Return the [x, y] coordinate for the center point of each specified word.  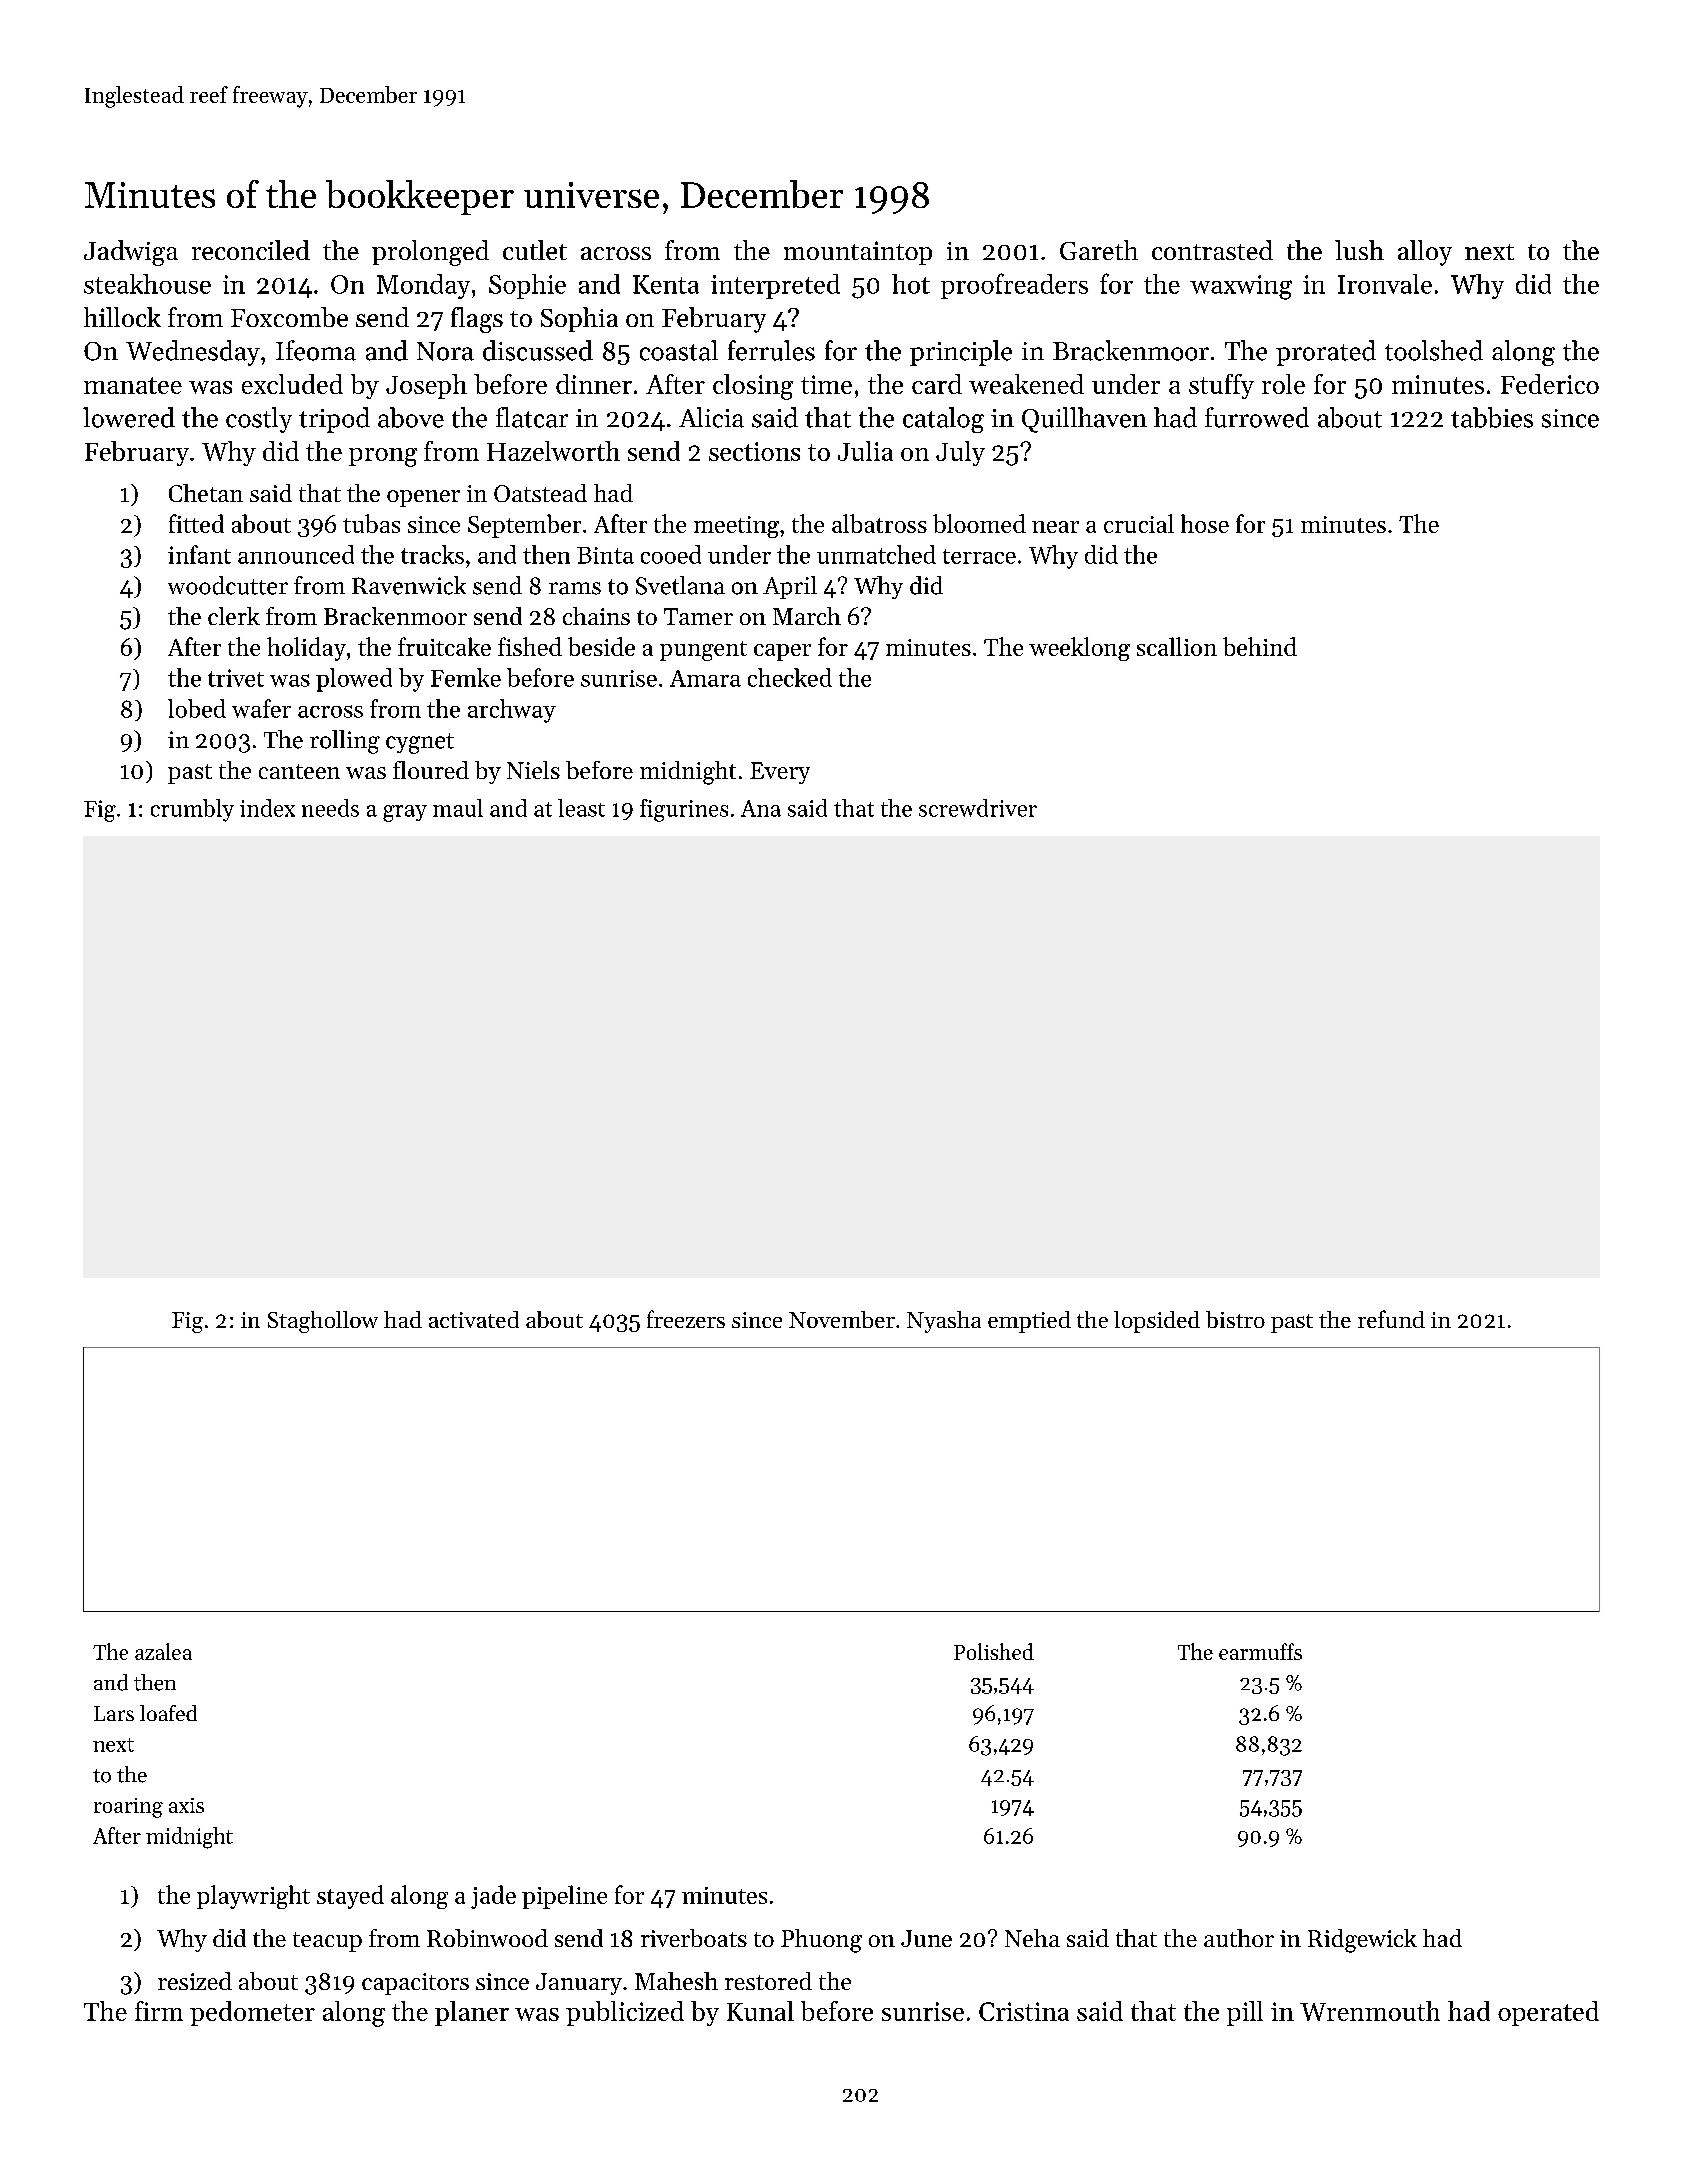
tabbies [1492, 417]
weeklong [1079, 649]
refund [1391, 1319]
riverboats [694, 1938]
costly [259, 420]
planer [472, 2013]
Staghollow [323, 1322]
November [842, 1319]
